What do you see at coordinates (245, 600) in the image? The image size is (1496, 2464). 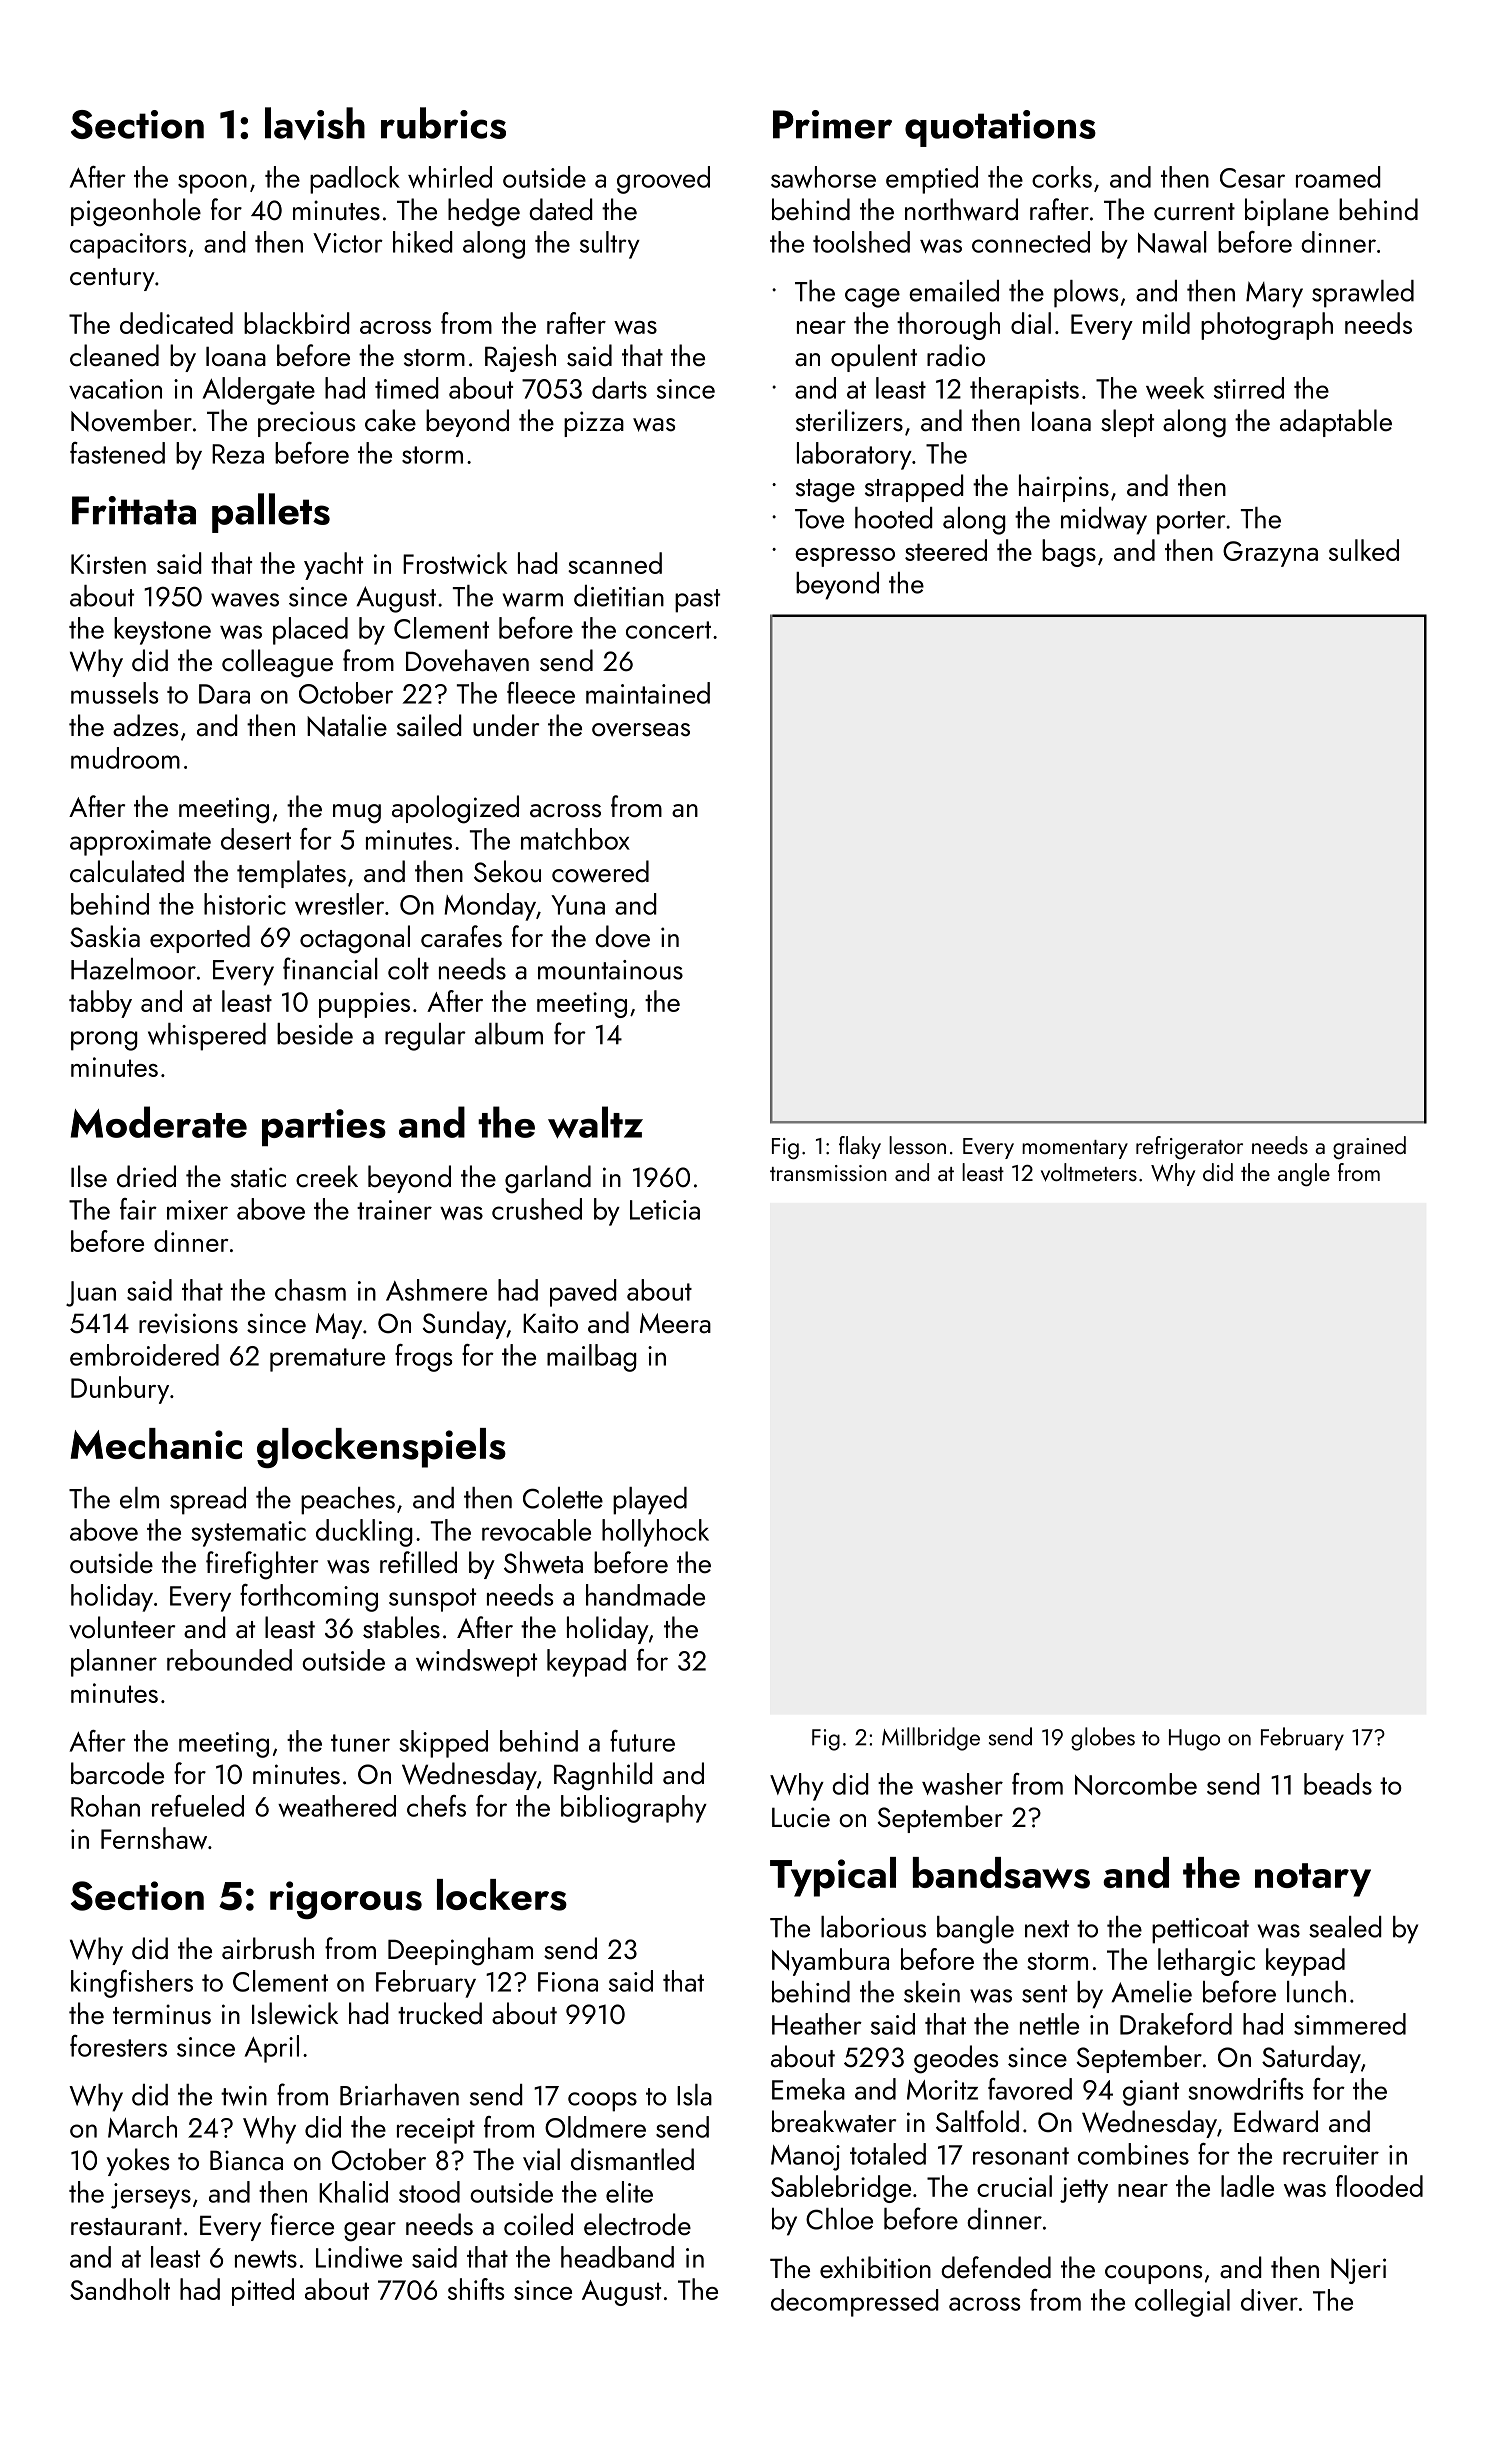 I see `waves` at bounding box center [245, 600].
